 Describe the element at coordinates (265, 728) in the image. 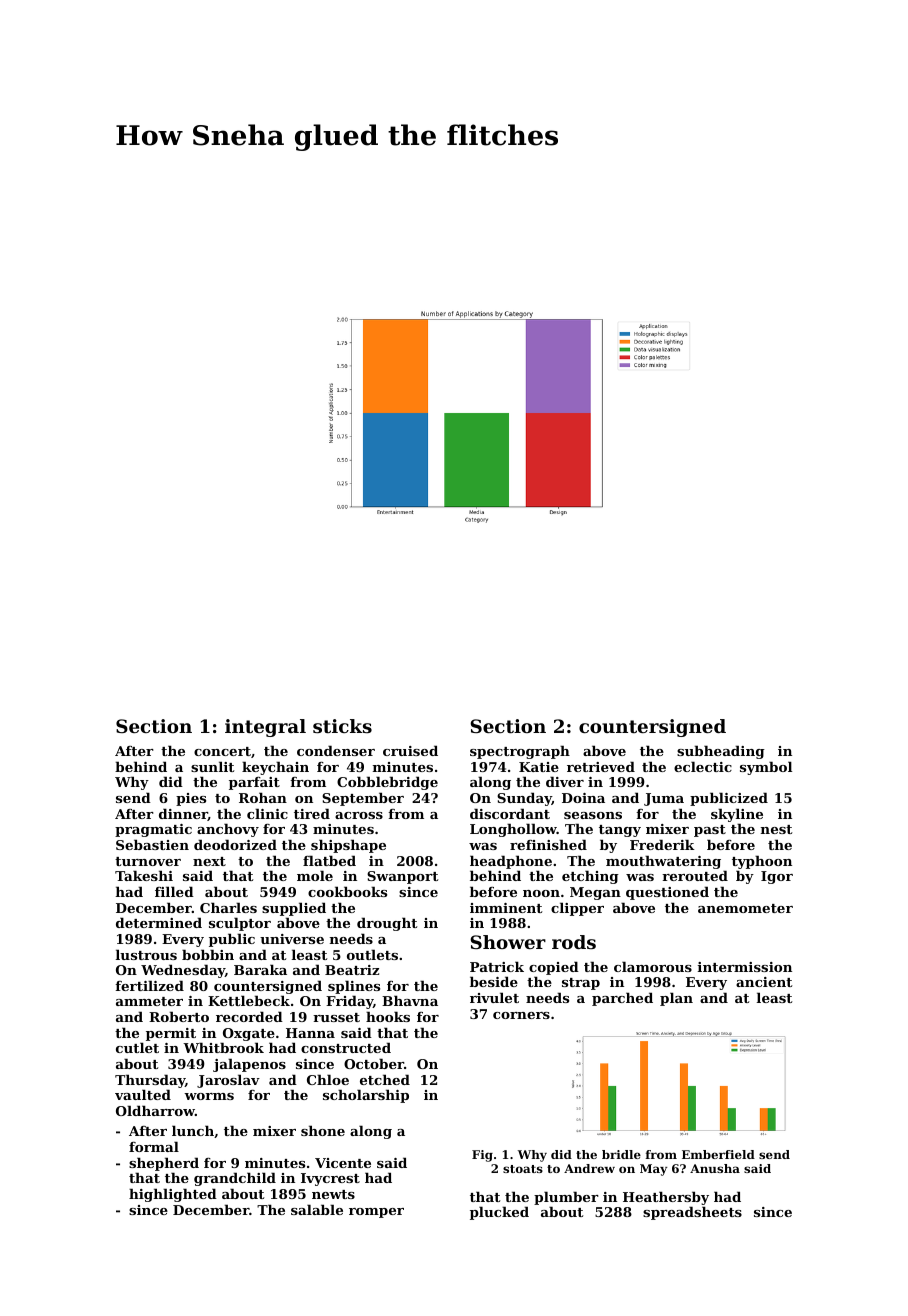

I see `integral` at that location.
